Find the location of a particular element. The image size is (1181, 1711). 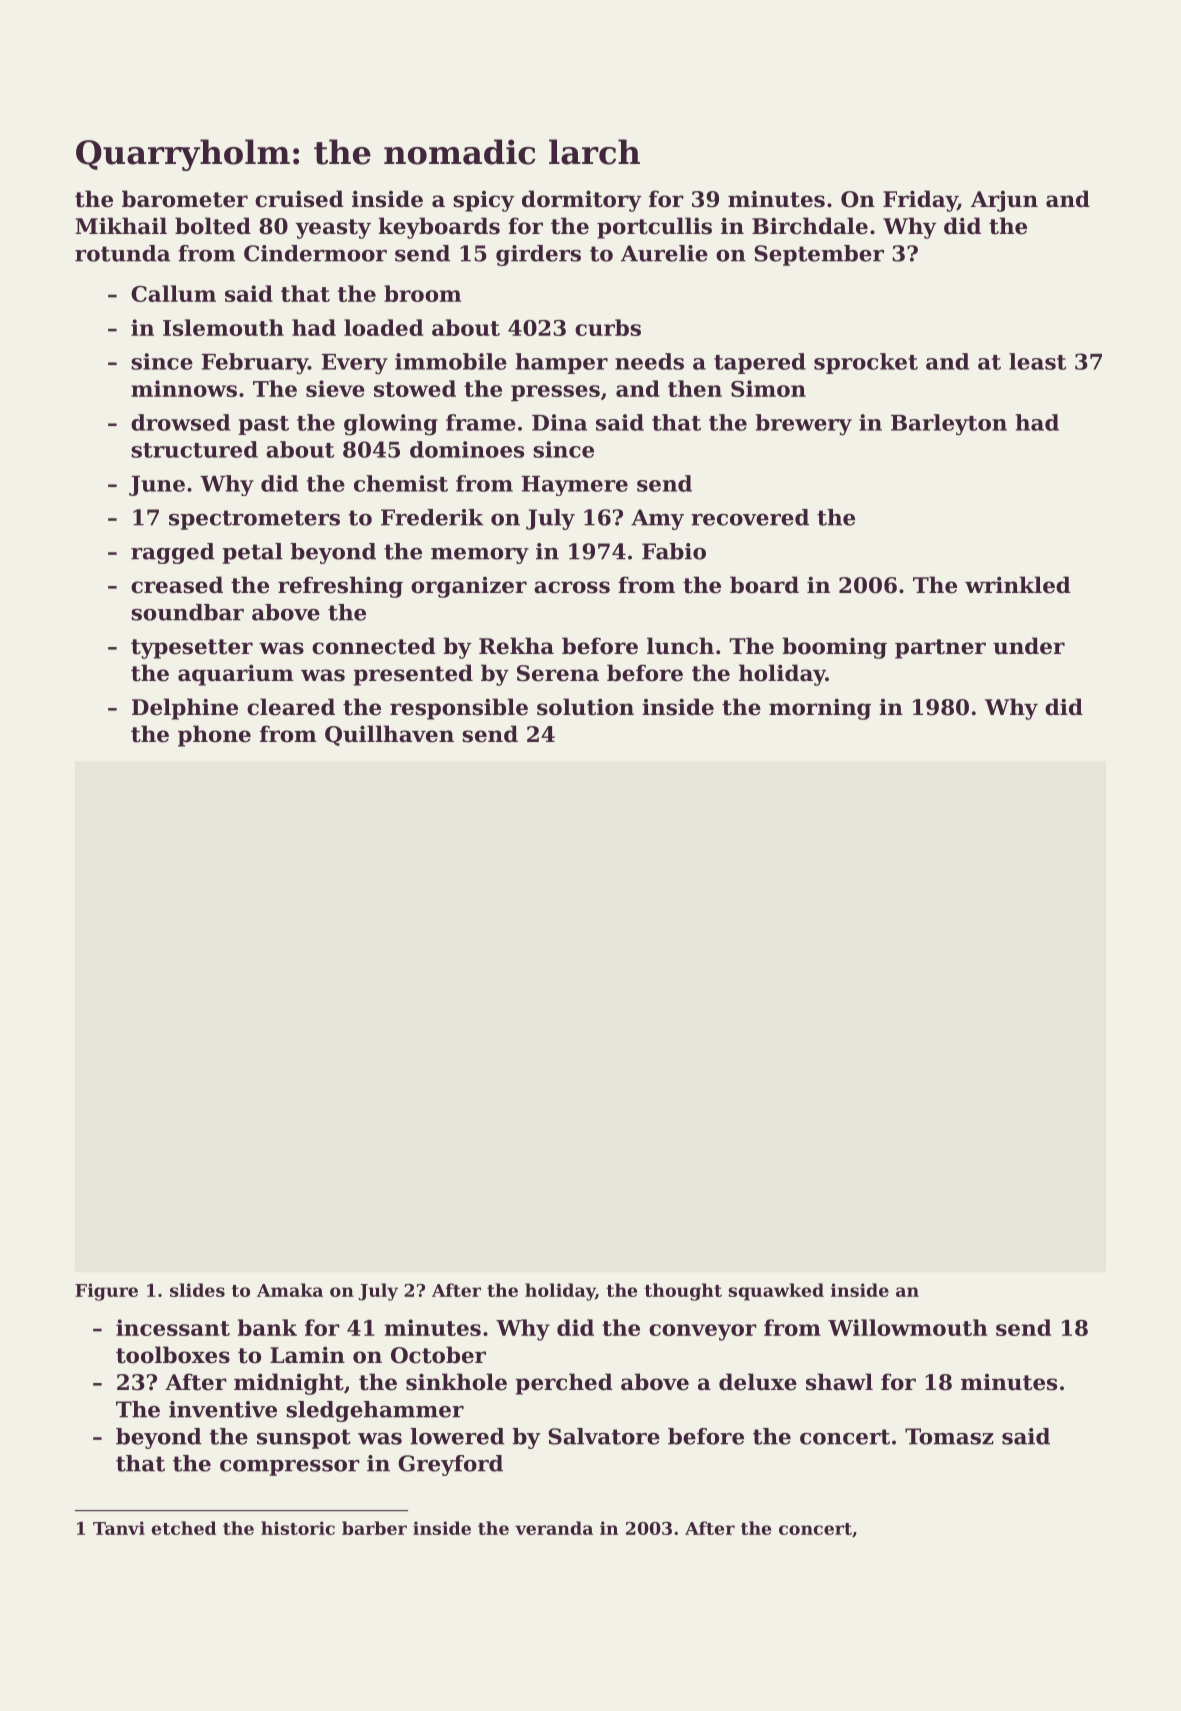

etched is located at coordinates (183, 1528).
